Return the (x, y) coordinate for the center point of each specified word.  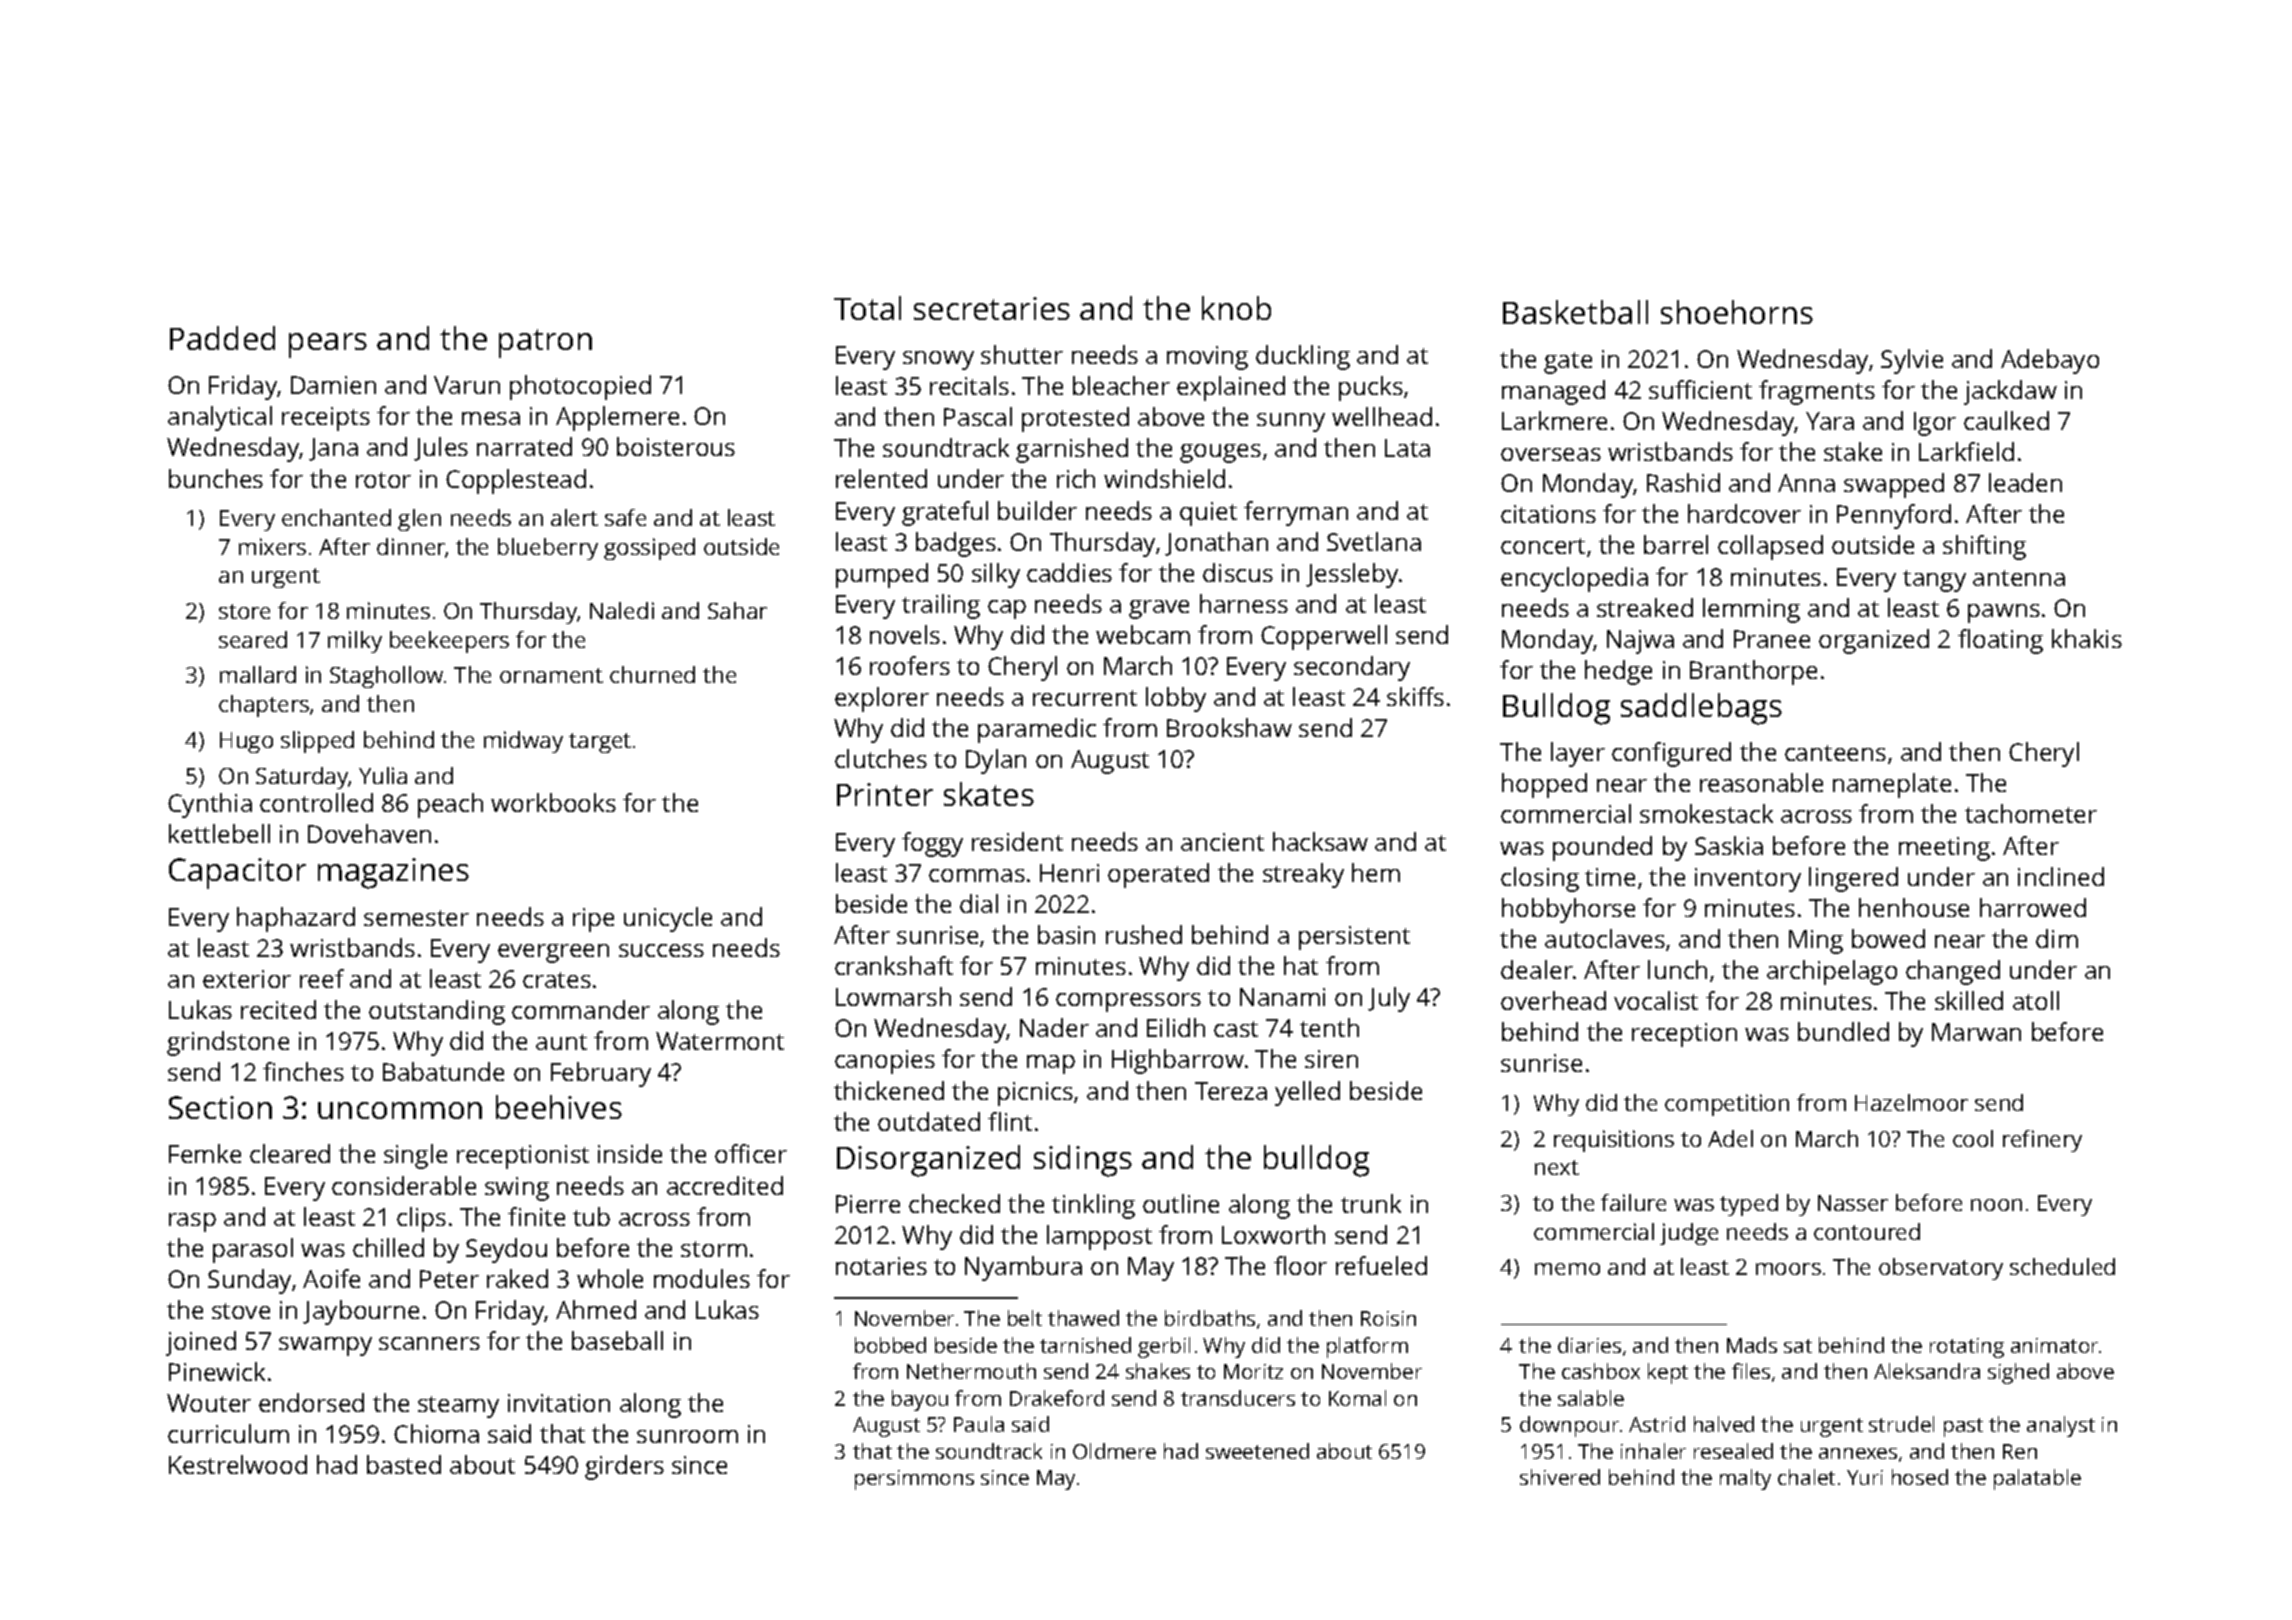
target (600, 743)
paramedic (1037, 730)
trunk (1371, 1203)
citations (1548, 514)
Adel (1730, 1138)
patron (545, 343)
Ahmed (596, 1309)
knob (1236, 308)
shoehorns (1737, 312)
